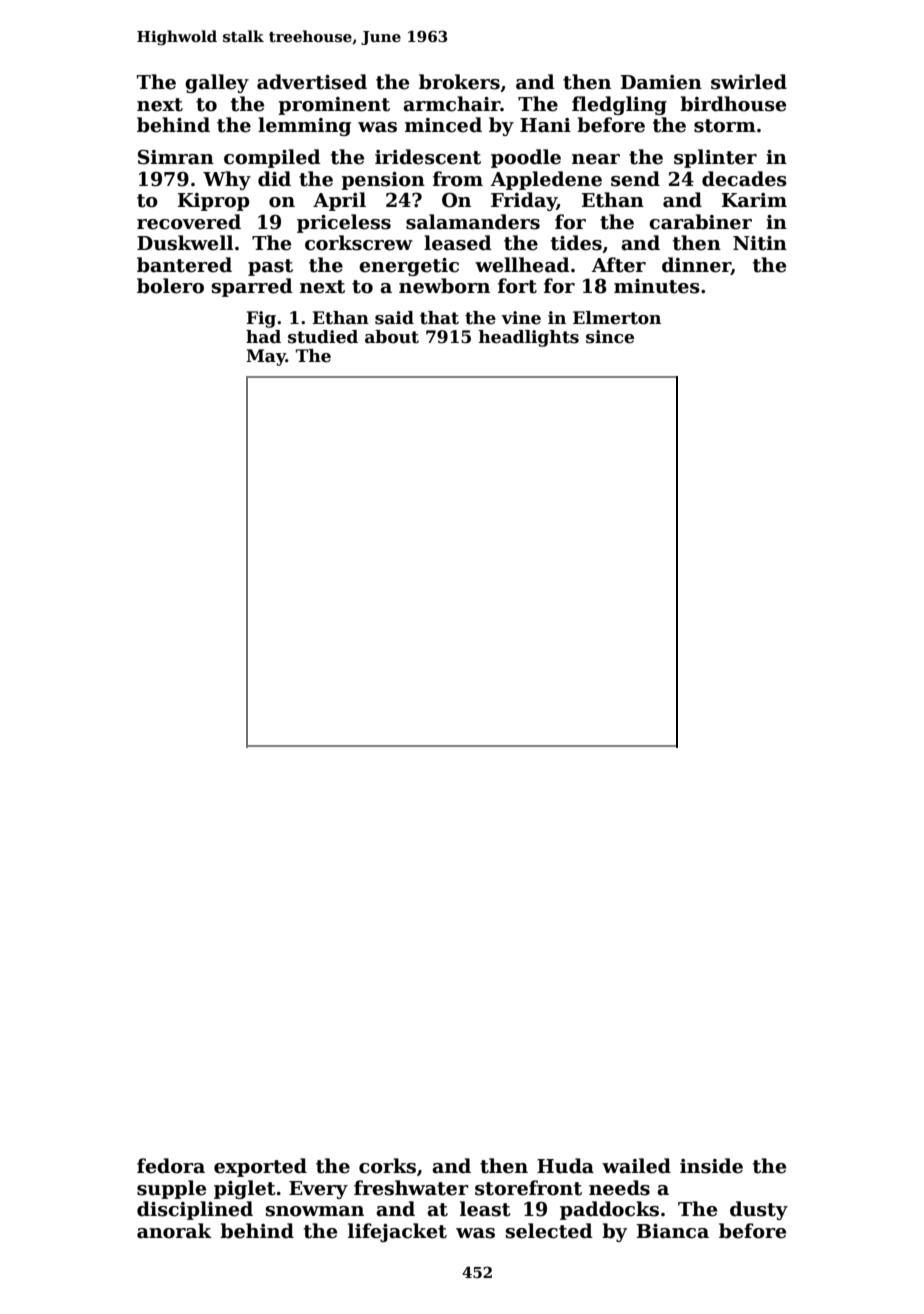 This page has height=1314, width=924. What do you see at coordinates (459, 82) in the page?
I see `brokers` at bounding box center [459, 82].
